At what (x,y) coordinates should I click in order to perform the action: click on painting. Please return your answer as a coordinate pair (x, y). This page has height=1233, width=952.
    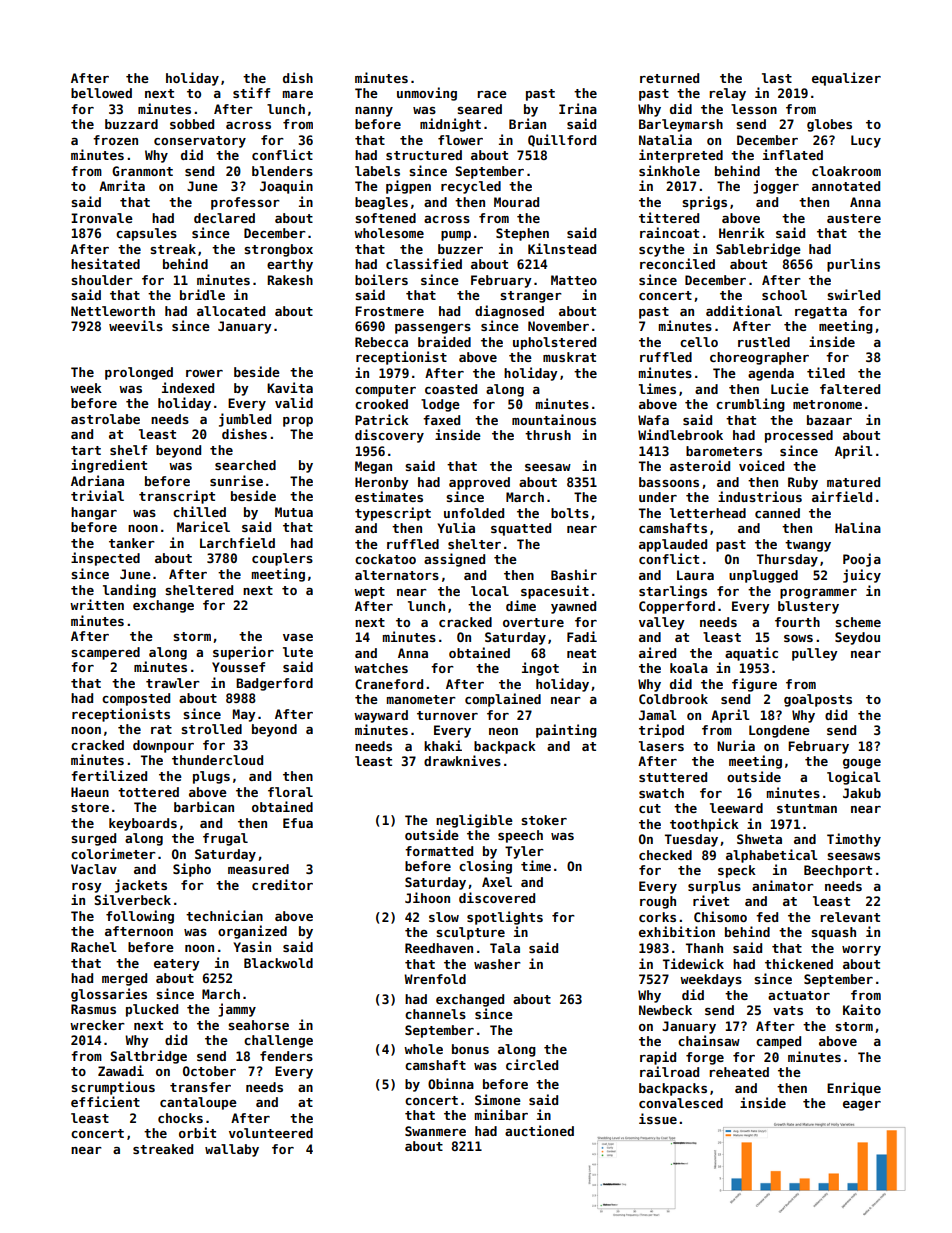
    Looking at the image, I should click on (566, 731).
